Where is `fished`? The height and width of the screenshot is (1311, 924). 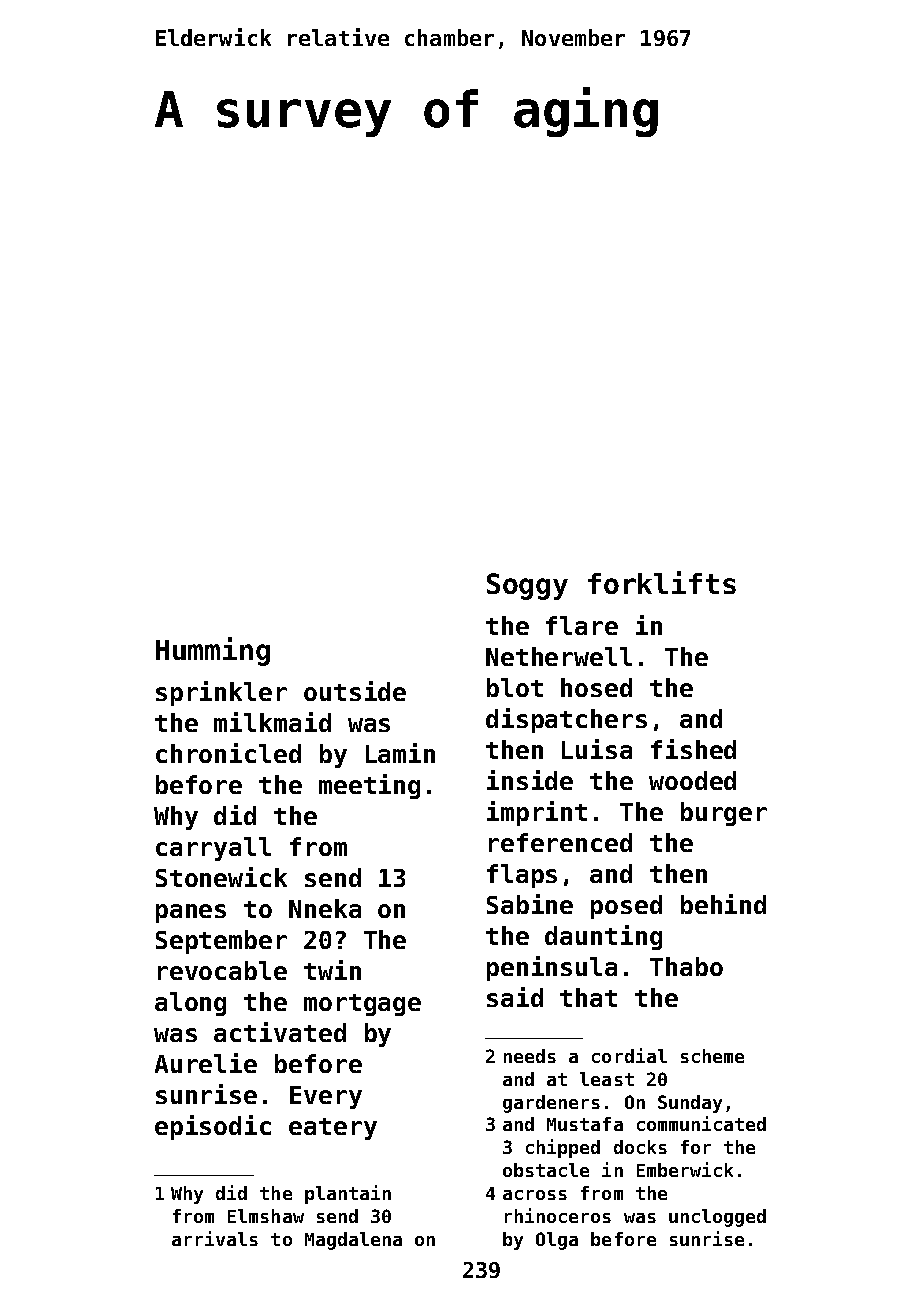 fished is located at coordinates (693, 749).
